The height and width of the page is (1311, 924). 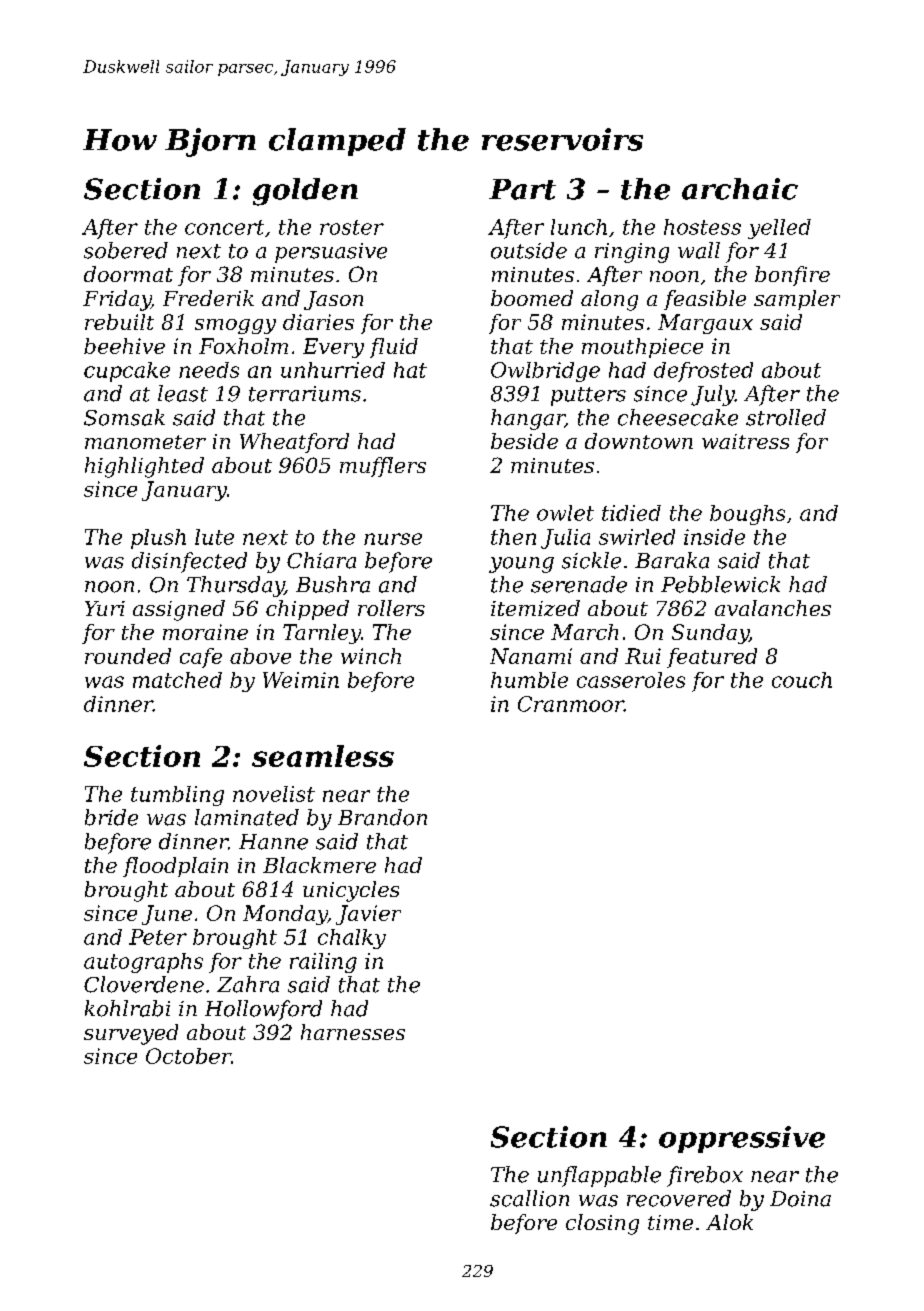 What do you see at coordinates (699, 250) in the page?
I see `wall` at bounding box center [699, 250].
